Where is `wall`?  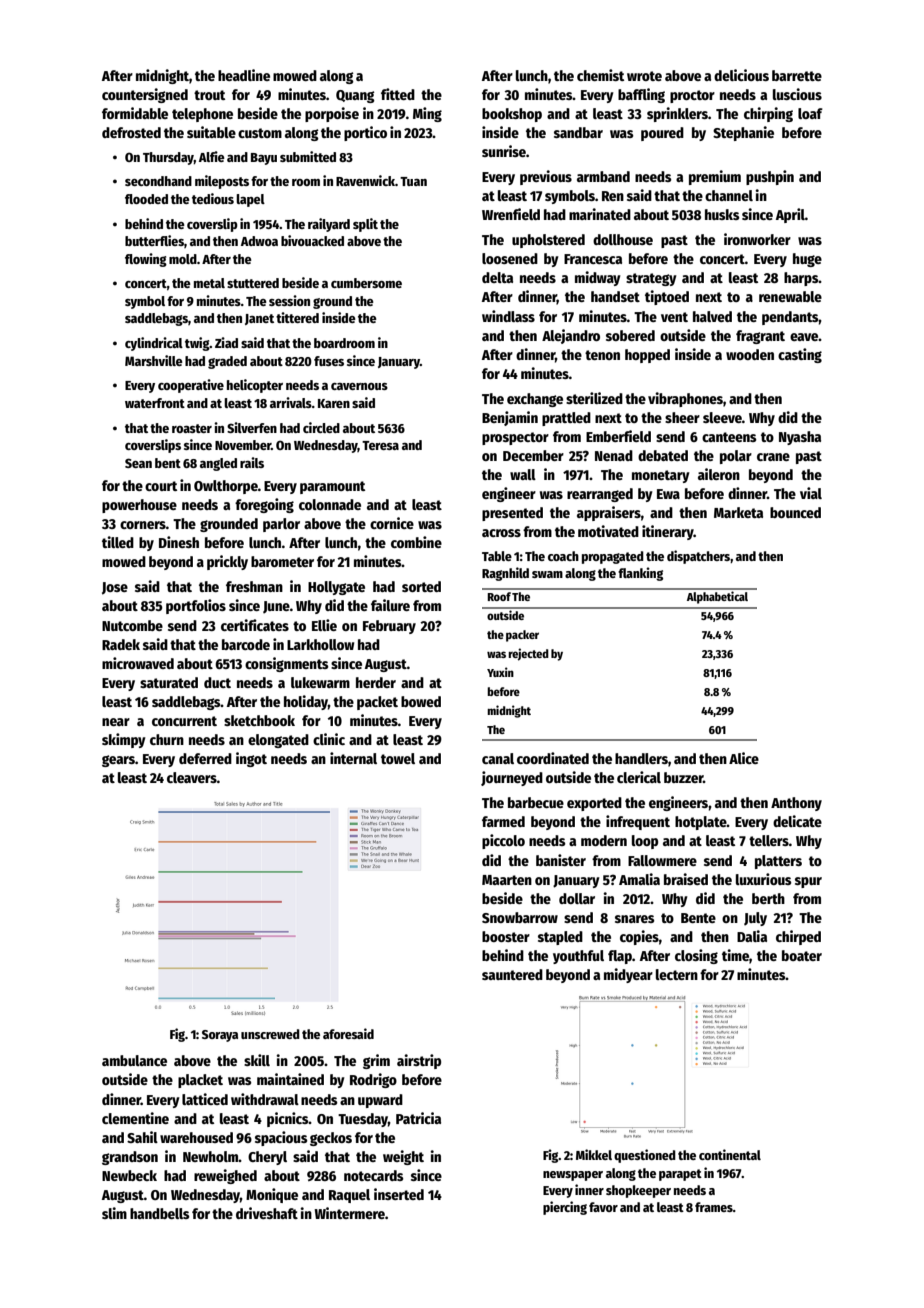 wall is located at coordinates (523, 474).
